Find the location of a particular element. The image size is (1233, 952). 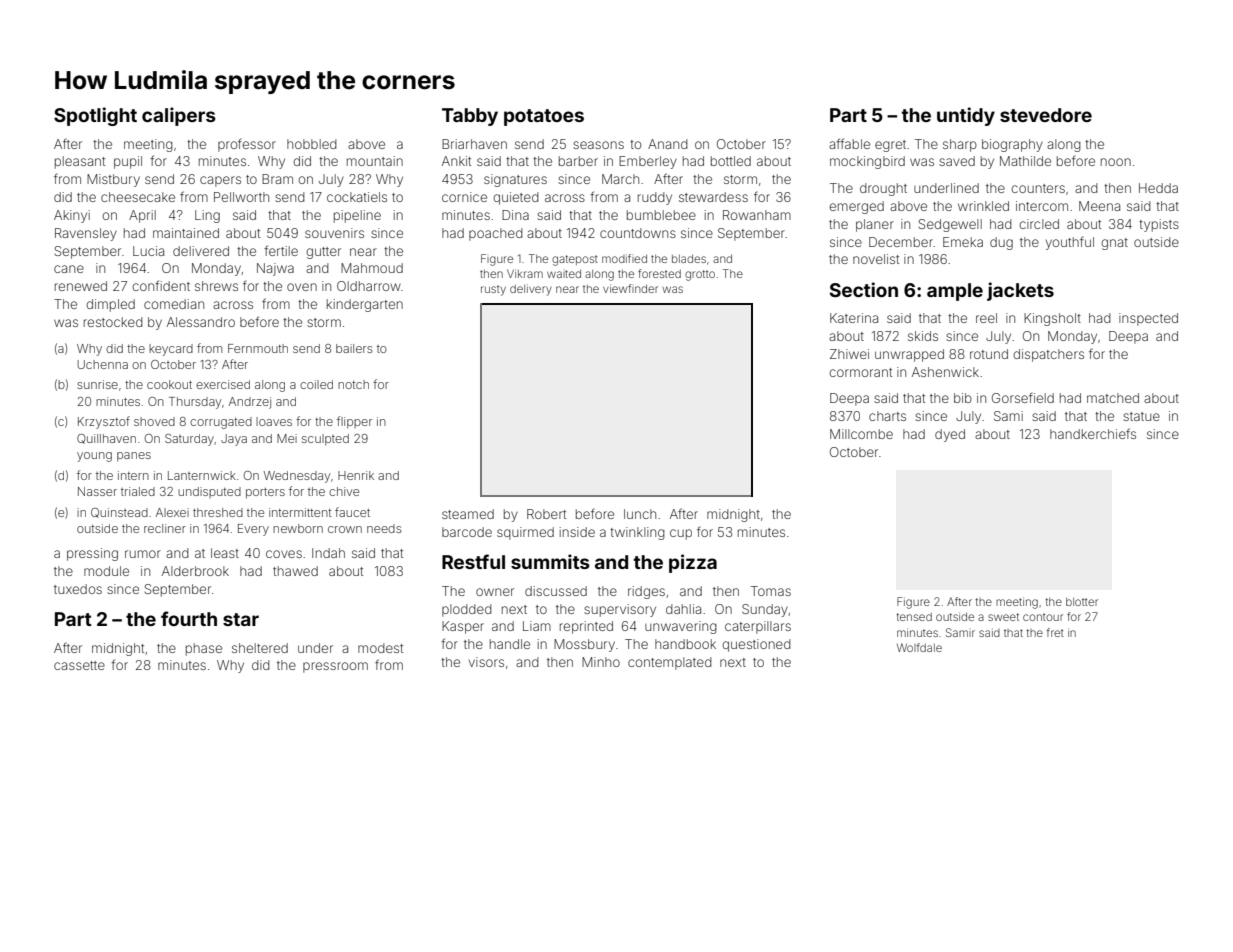

least is located at coordinates (225, 553).
